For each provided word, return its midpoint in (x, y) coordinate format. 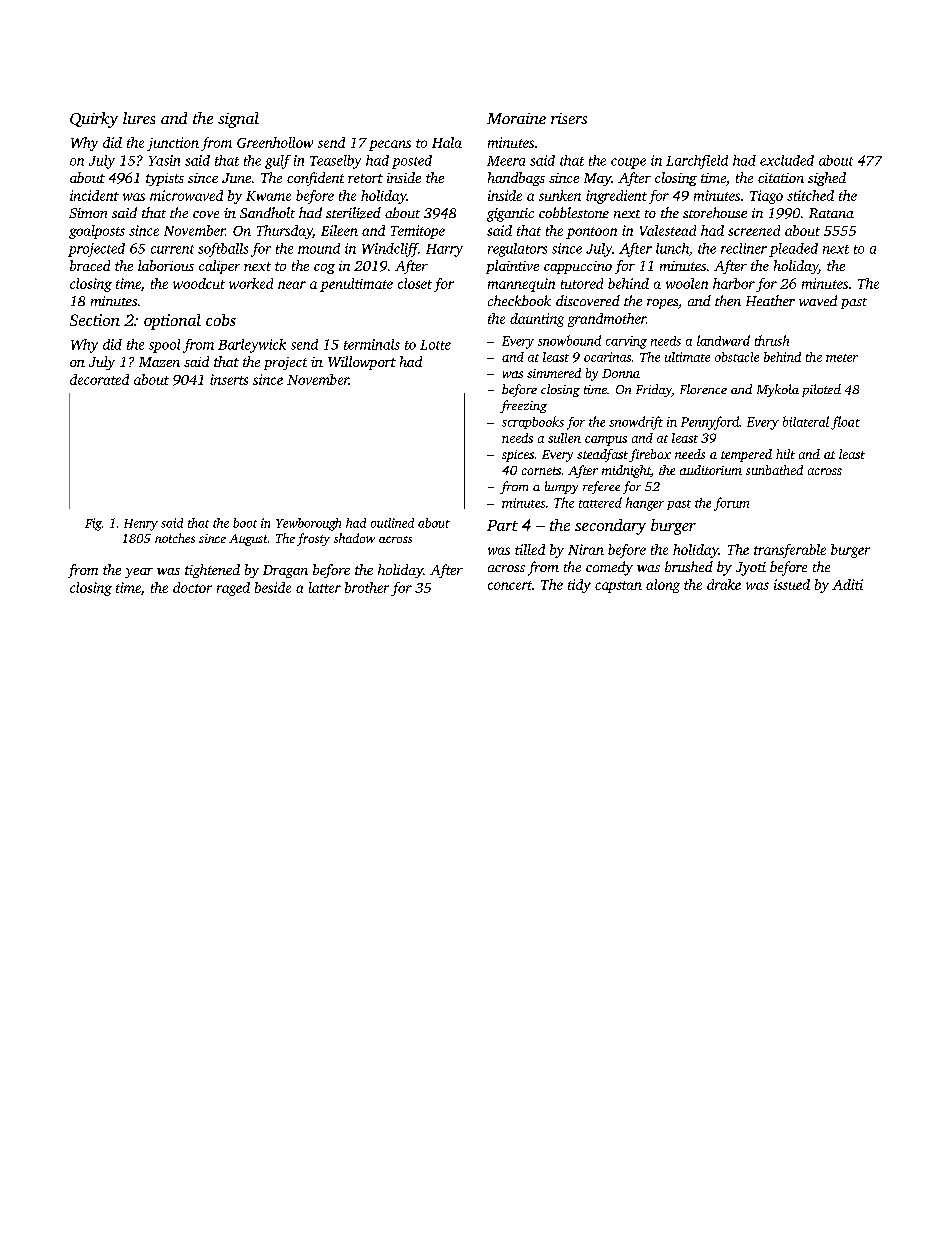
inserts (229, 379)
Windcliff (390, 250)
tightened (212, 571)
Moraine (516, 118)
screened (754, 230)
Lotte (435, 345)
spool (164, 346)
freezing (523, 406)
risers (569, 118)
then (728, 300)
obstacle (737, 357)
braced (90, 265)
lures (139, 118)
